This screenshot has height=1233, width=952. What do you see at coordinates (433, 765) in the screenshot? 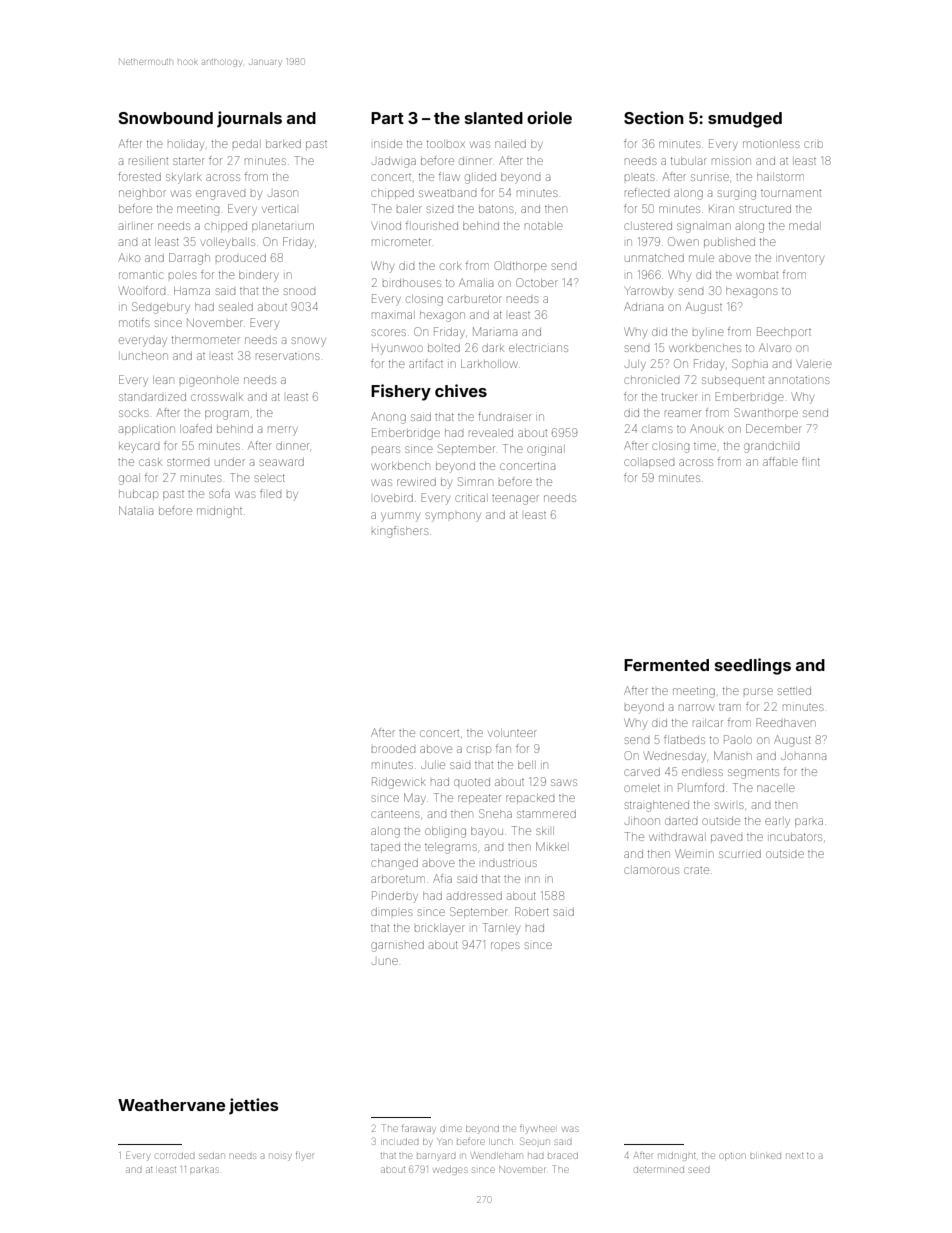
I see `Julie` at bounding box center [433, 765].
